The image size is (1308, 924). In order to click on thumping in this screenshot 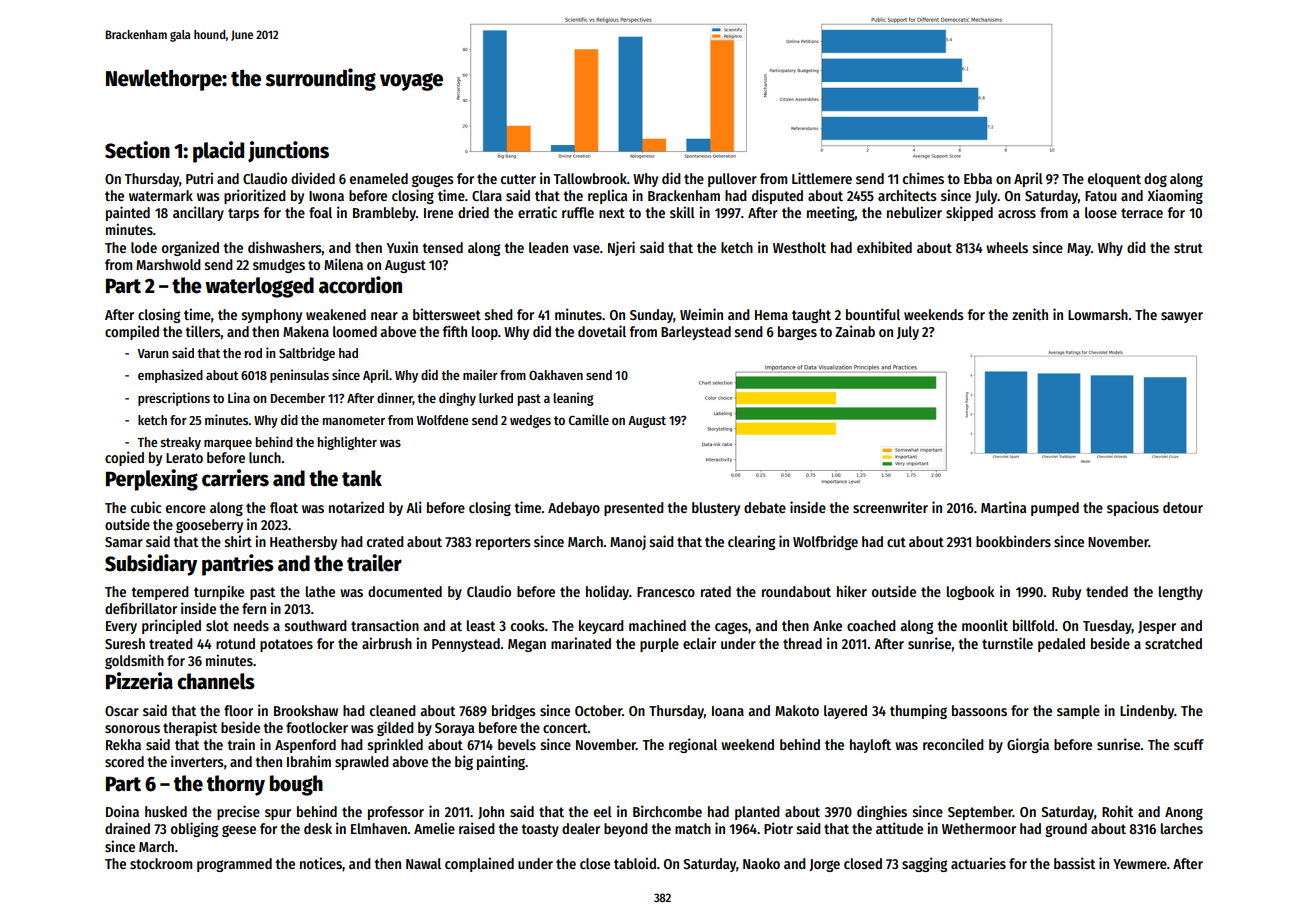, I will do `click(918, 711)`.
